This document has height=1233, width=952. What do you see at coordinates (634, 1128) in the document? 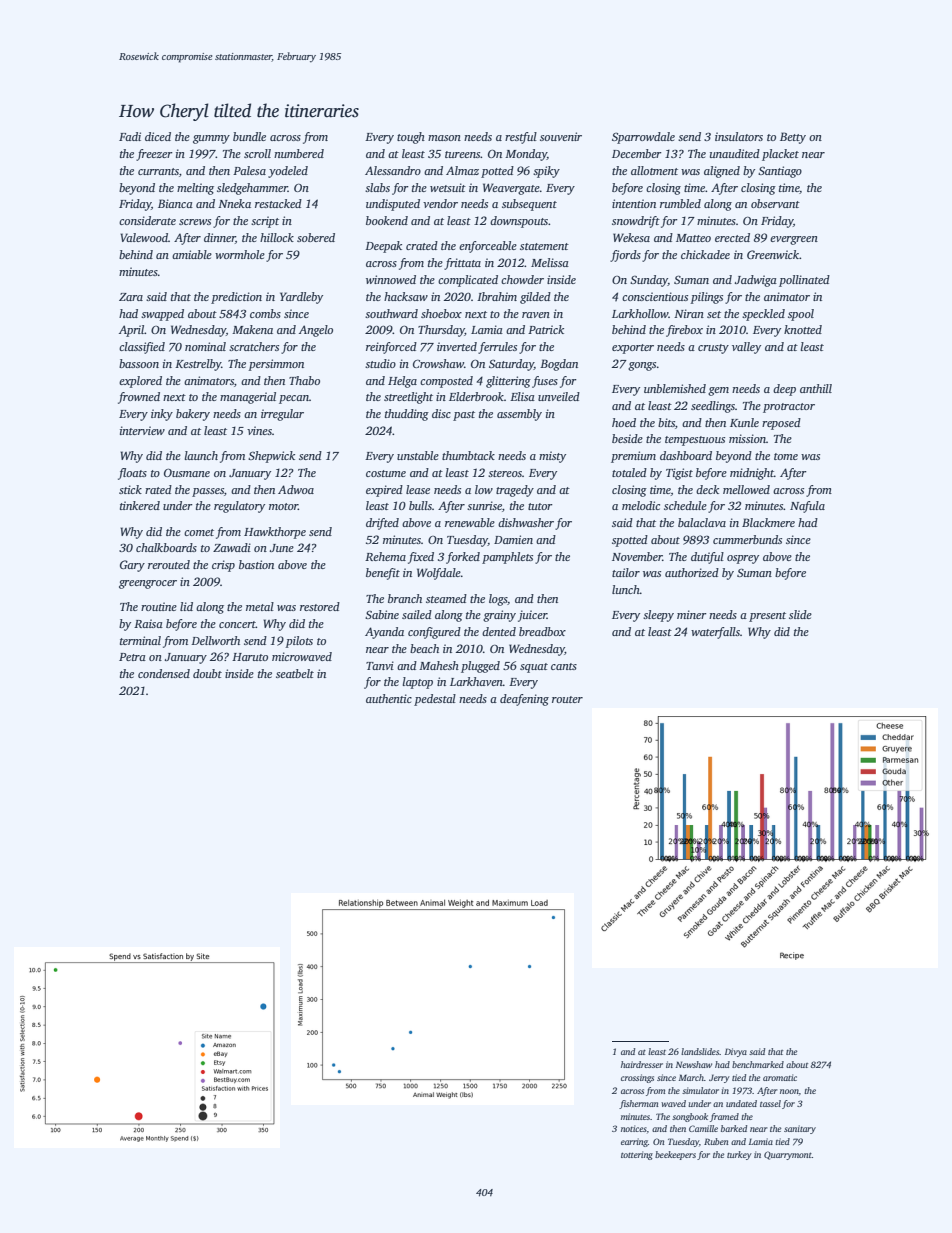
I see `notices` at bounding box center [634, 1128].
